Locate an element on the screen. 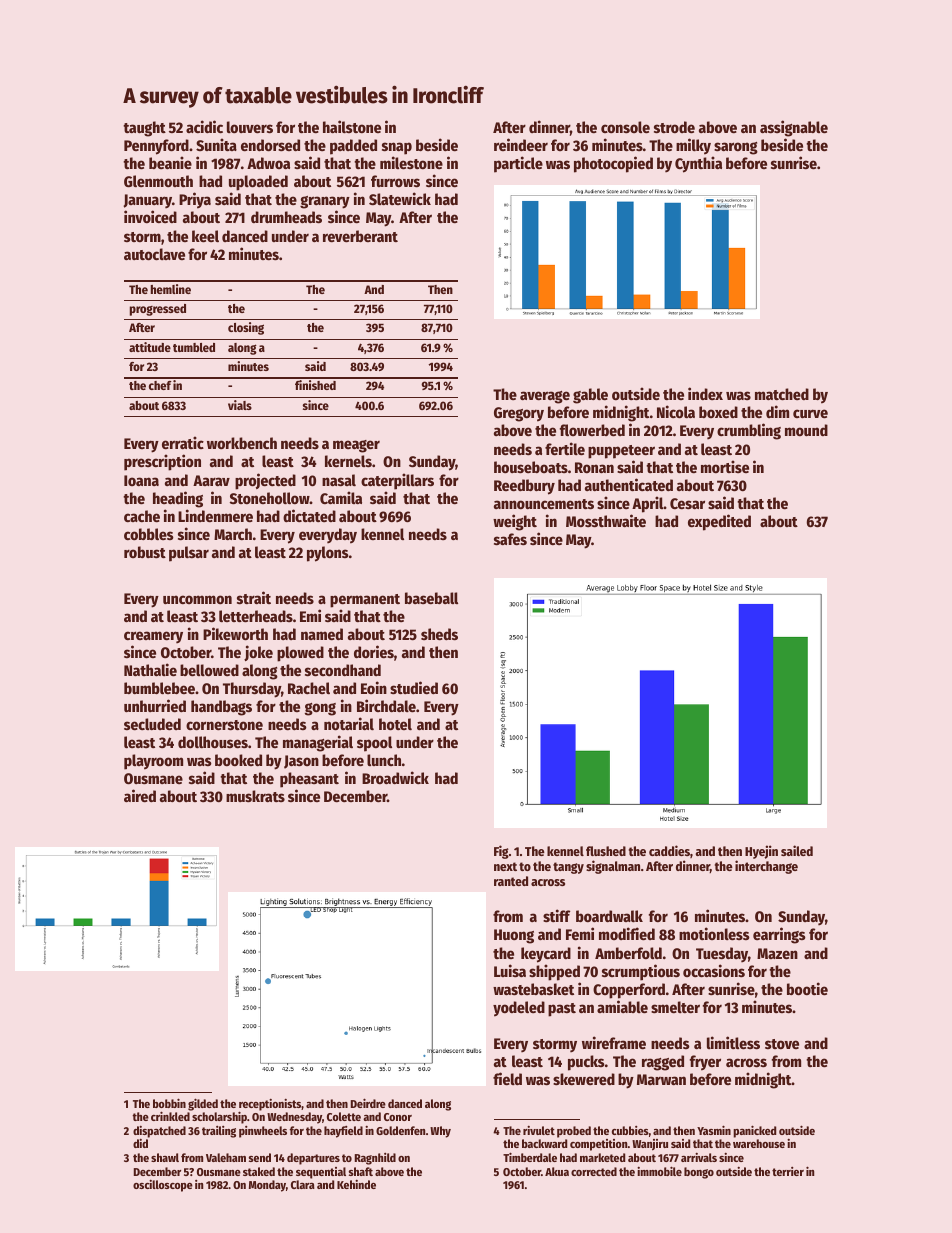  Wanjiru is located at coordinates (650, 1145).
